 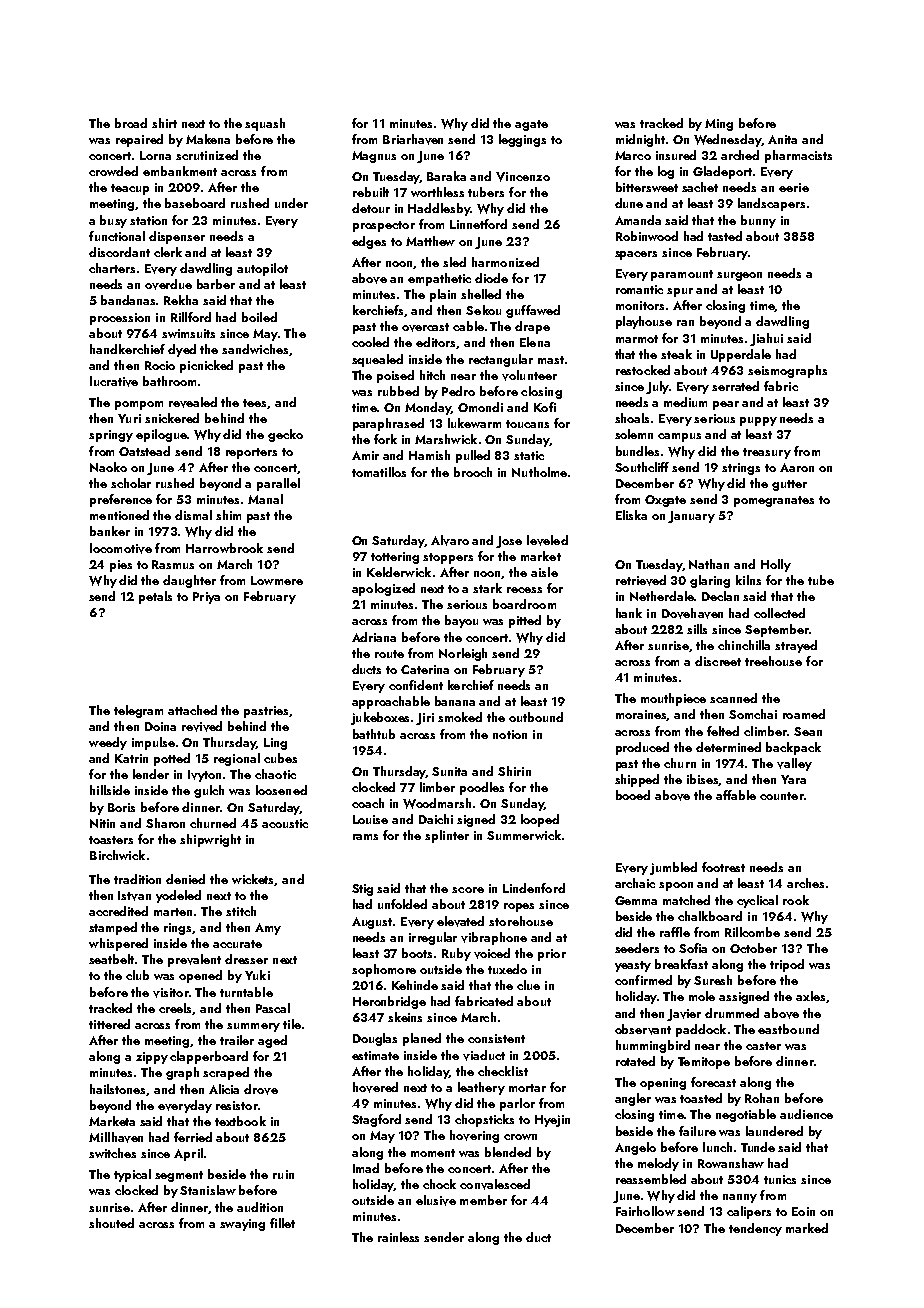 What do you see at coordinates (757, 901) in the screenshot?
I see `cyclical` at bounding box center [757, 901].
